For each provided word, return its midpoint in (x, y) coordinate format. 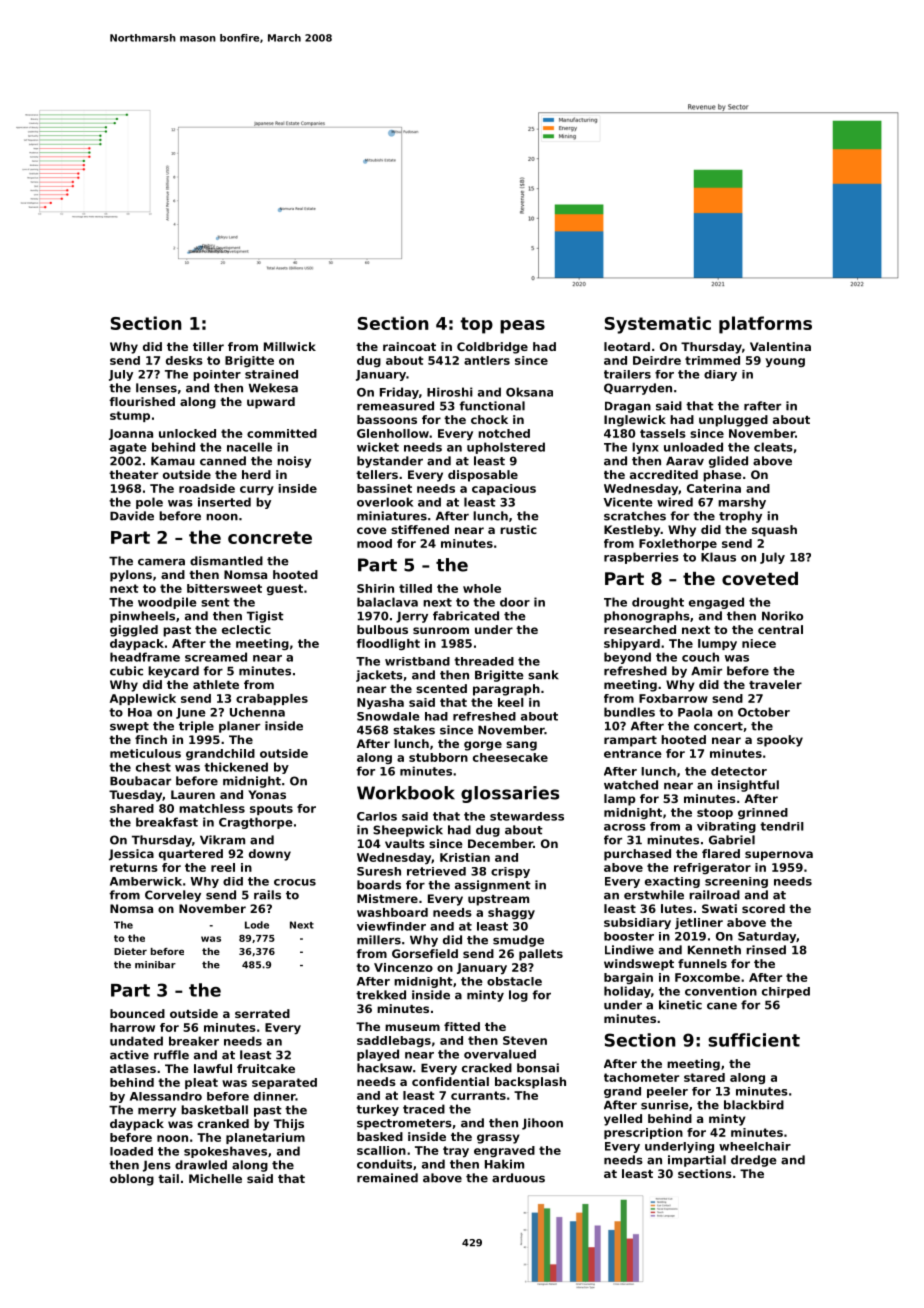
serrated (262, 1013)
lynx (645, 448)
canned (223, 461)
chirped (786, 992)
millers (379, 940)
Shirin (375, 588)
